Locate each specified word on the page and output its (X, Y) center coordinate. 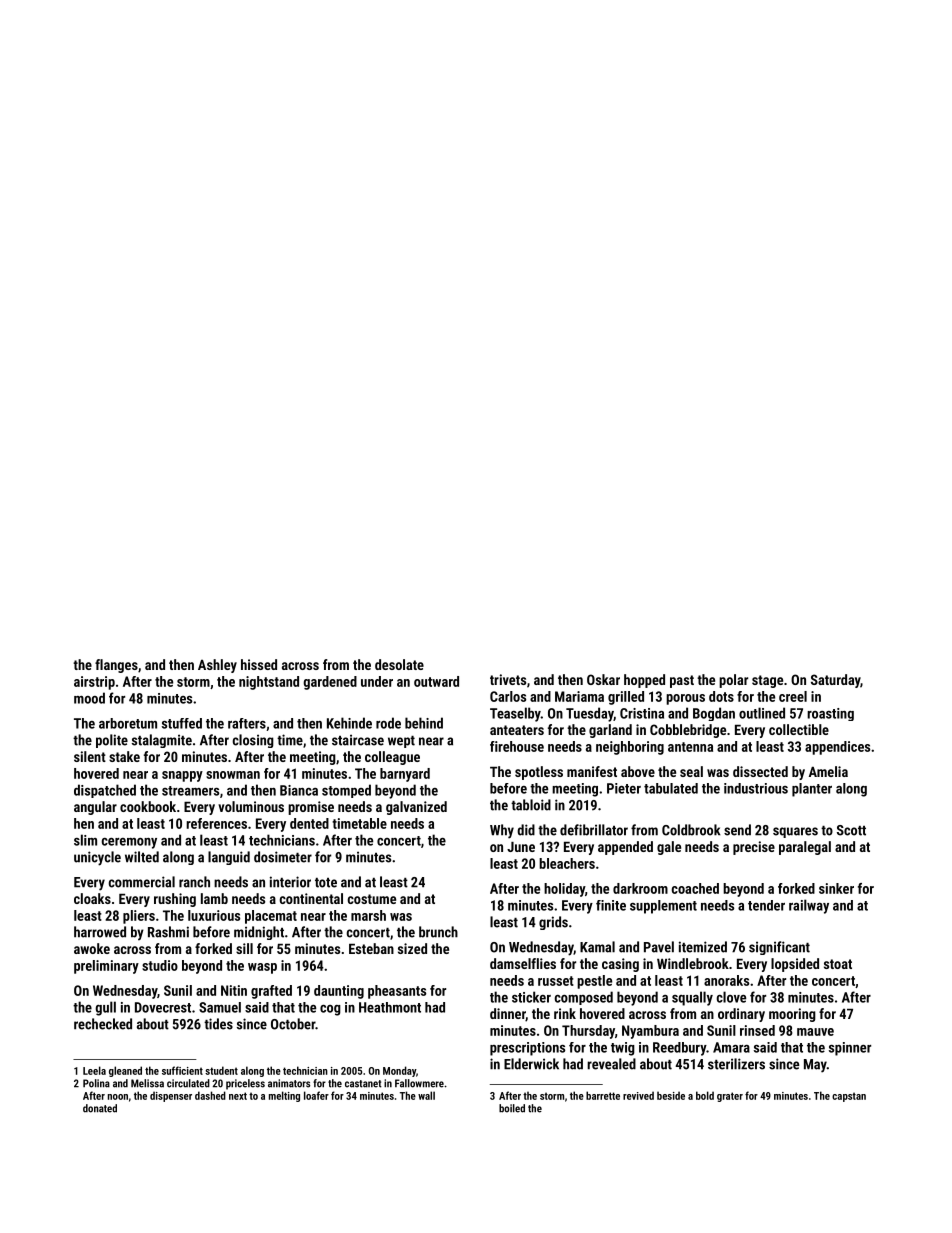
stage (767, 681)
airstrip (94, 683)
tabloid (531, 805)
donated (100, 1108)
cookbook (148, 806)
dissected (760, 771)
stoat (838, 964)
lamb (214, 898)
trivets (508, 679)
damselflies (523, 963)
